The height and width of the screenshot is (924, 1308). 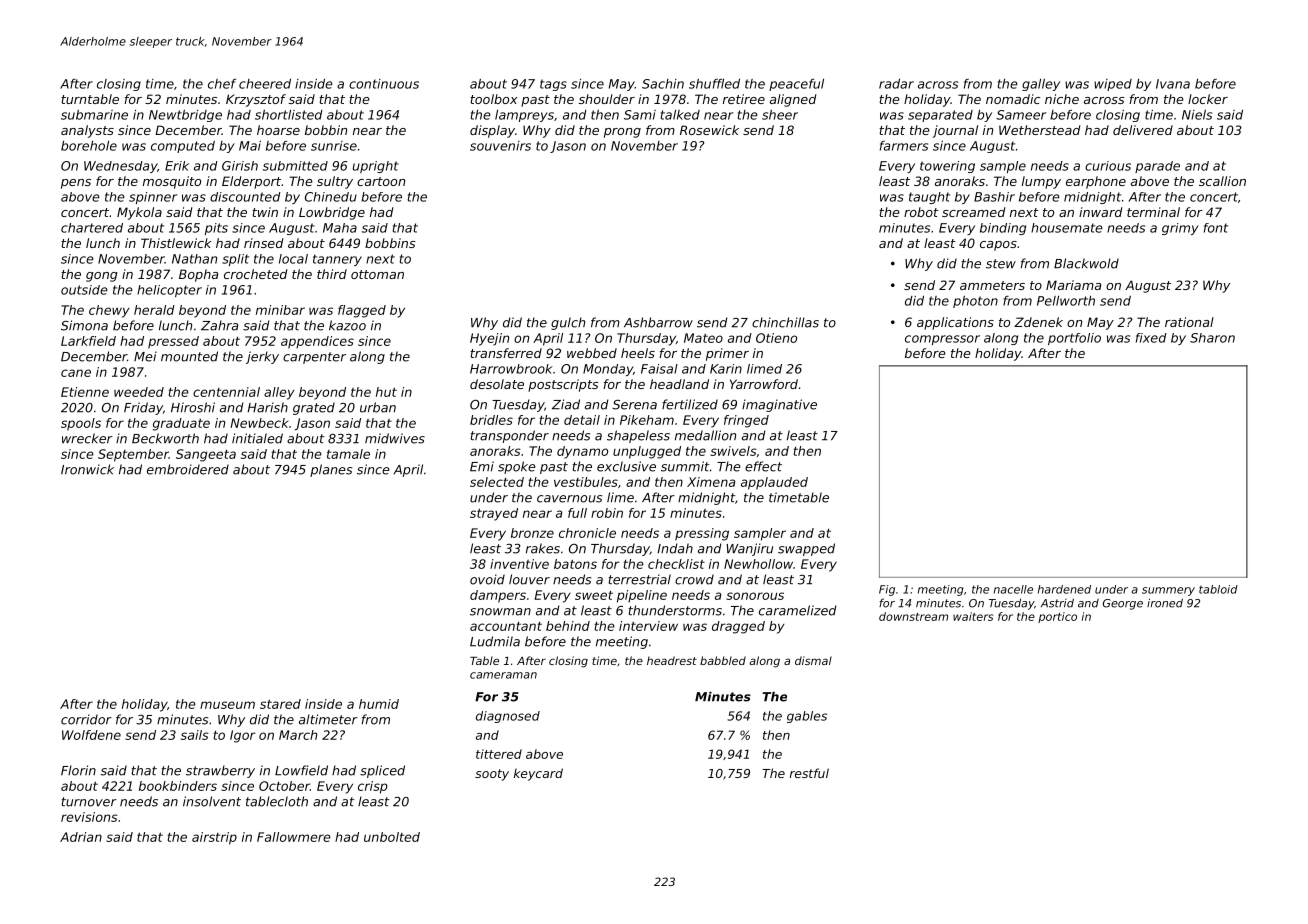 What do you see at coordinates (489, 339) in the screenshot?
I see `Hyejin` at bounding box center [489, 339].
